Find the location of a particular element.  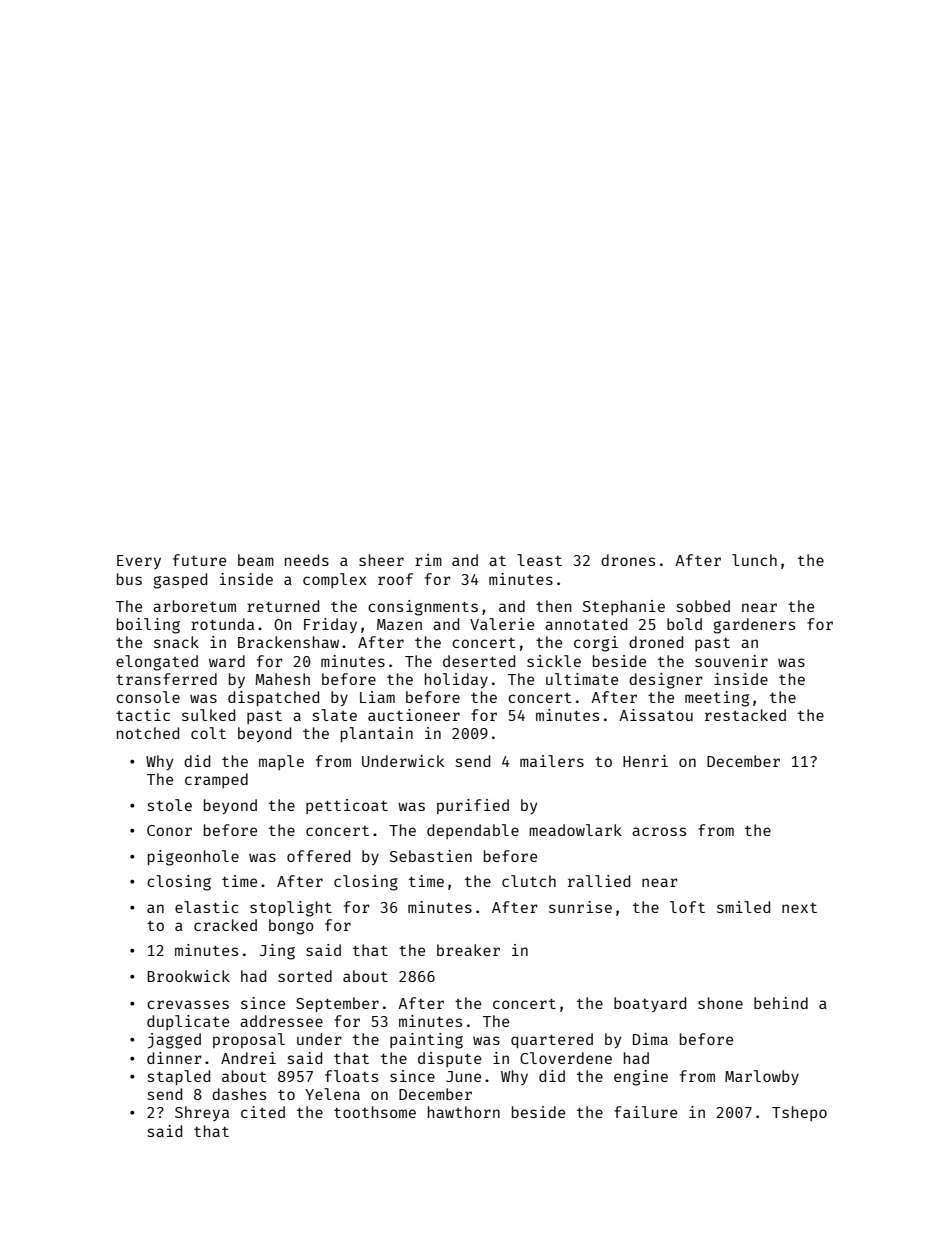

Aissatou is located at coordinates (656, 715).
